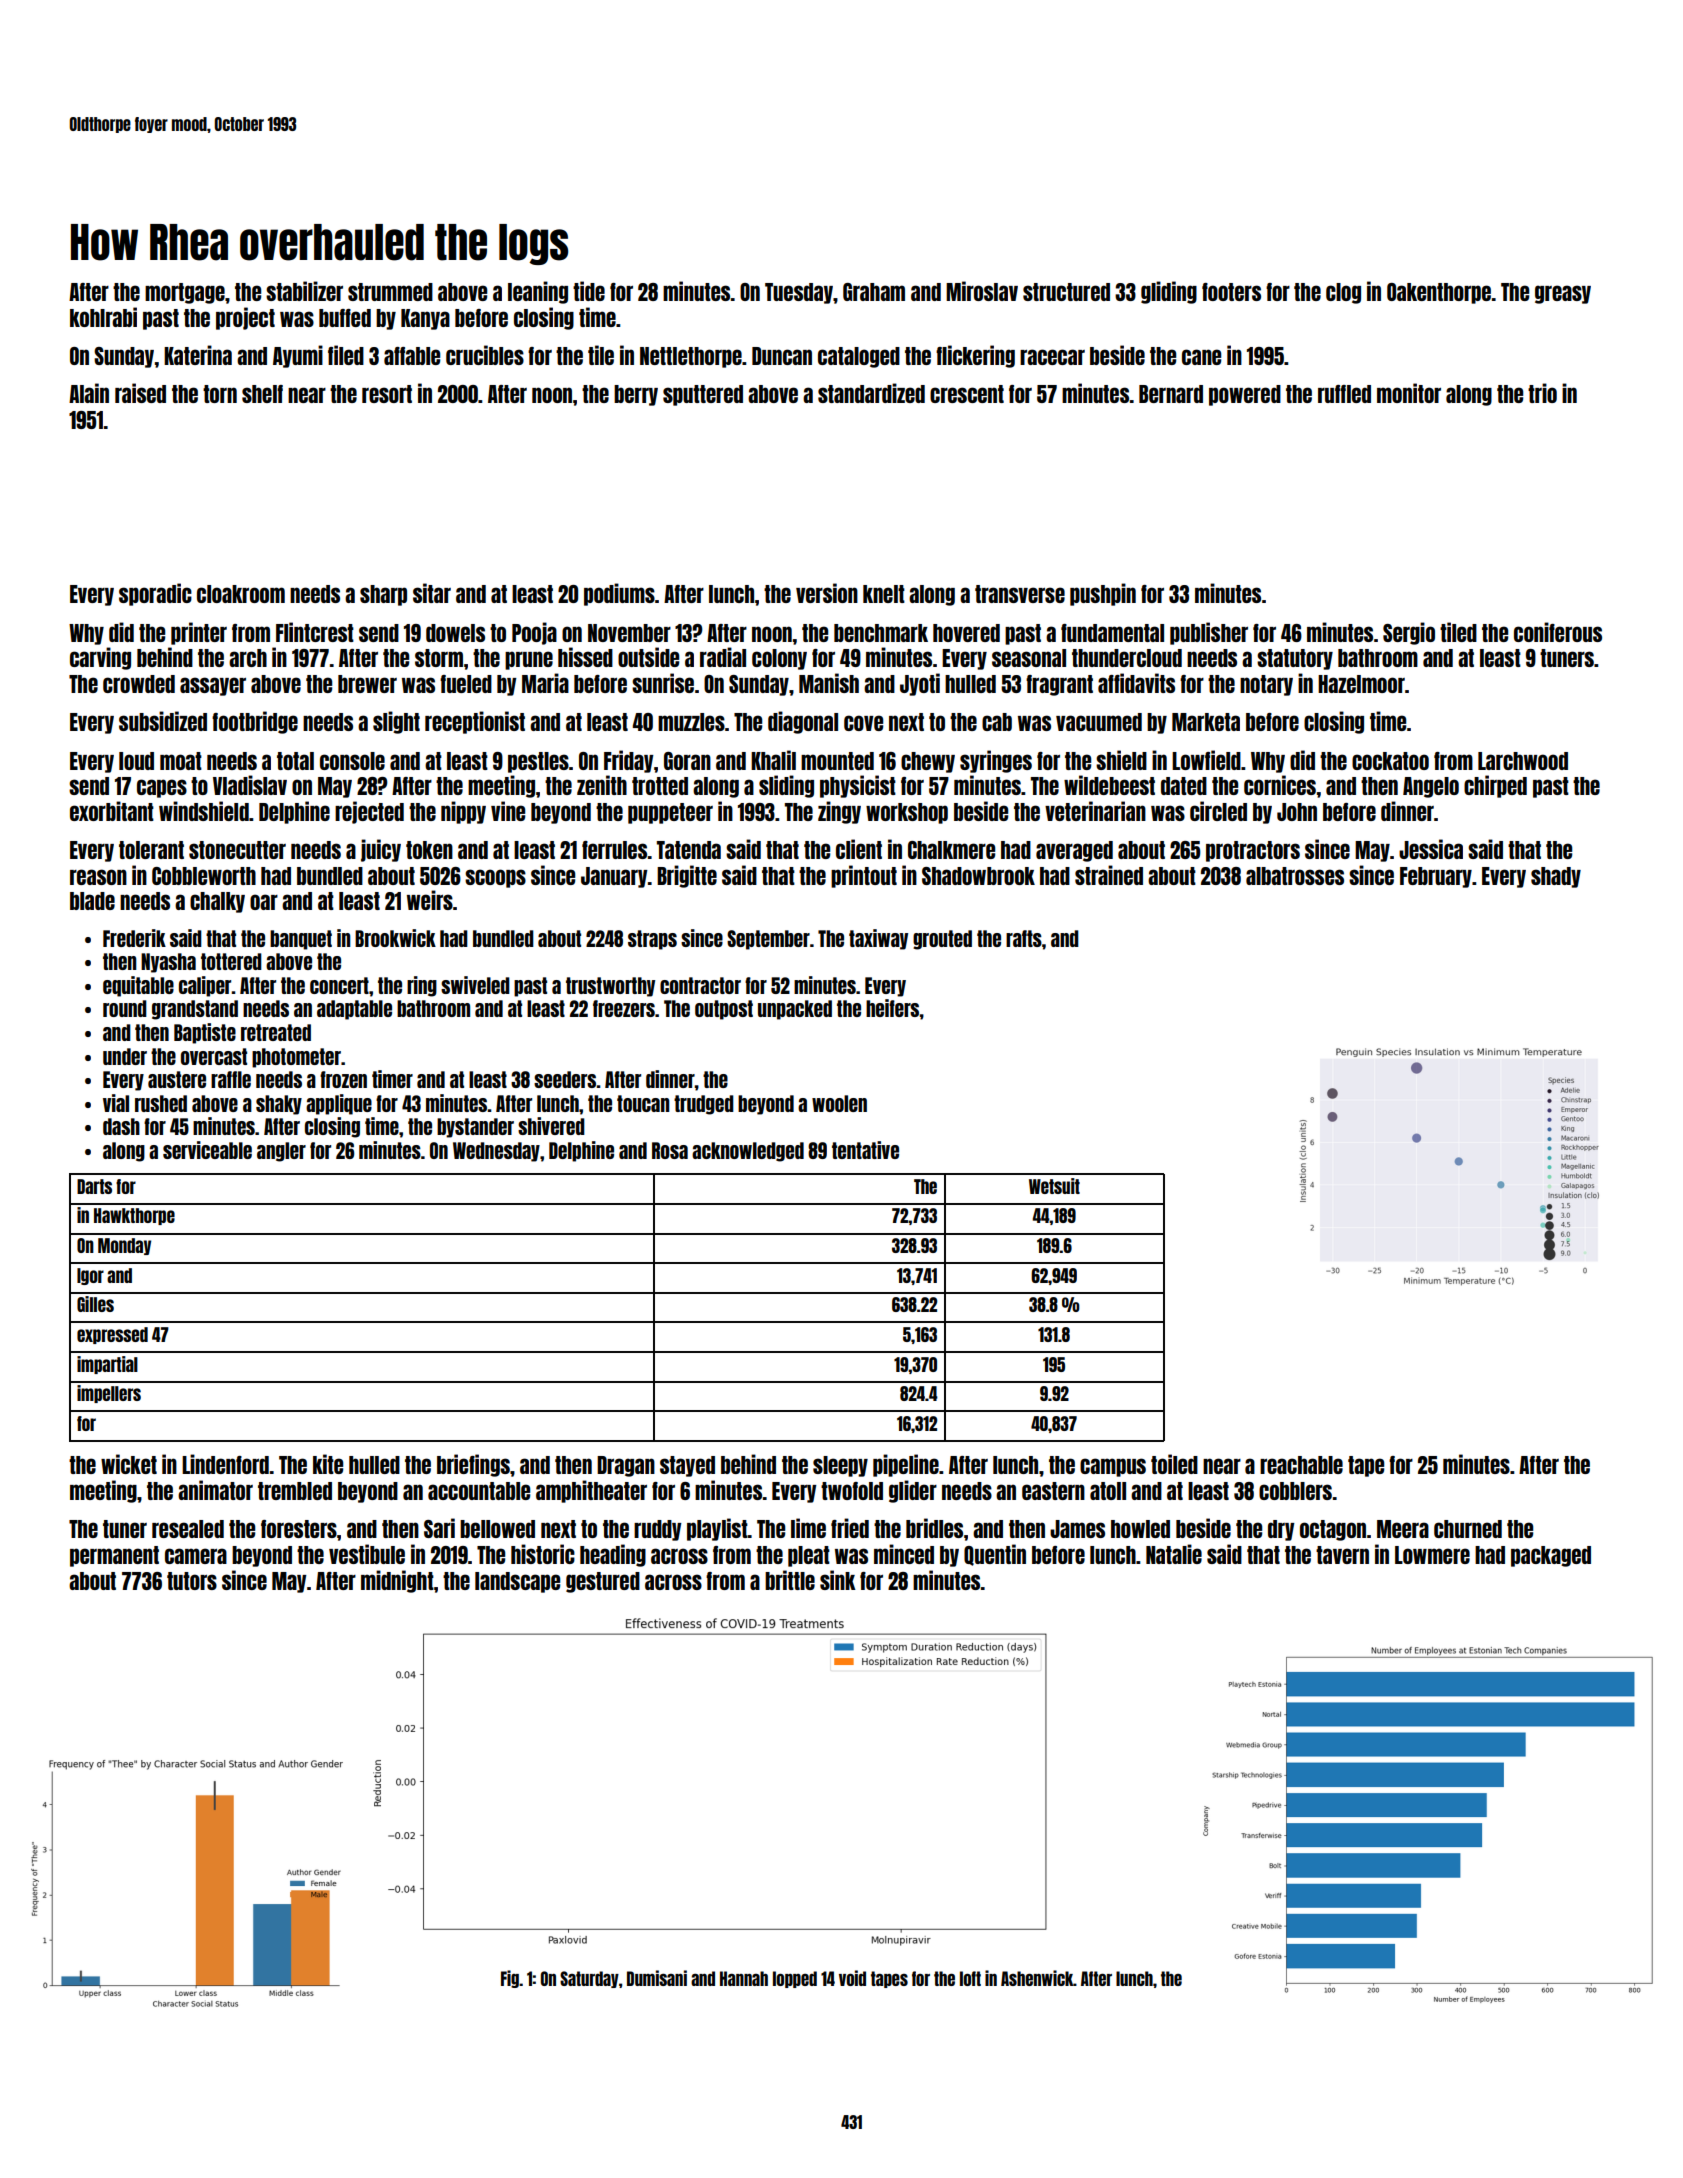  I want to click on tutors, so click(192, 1581).
